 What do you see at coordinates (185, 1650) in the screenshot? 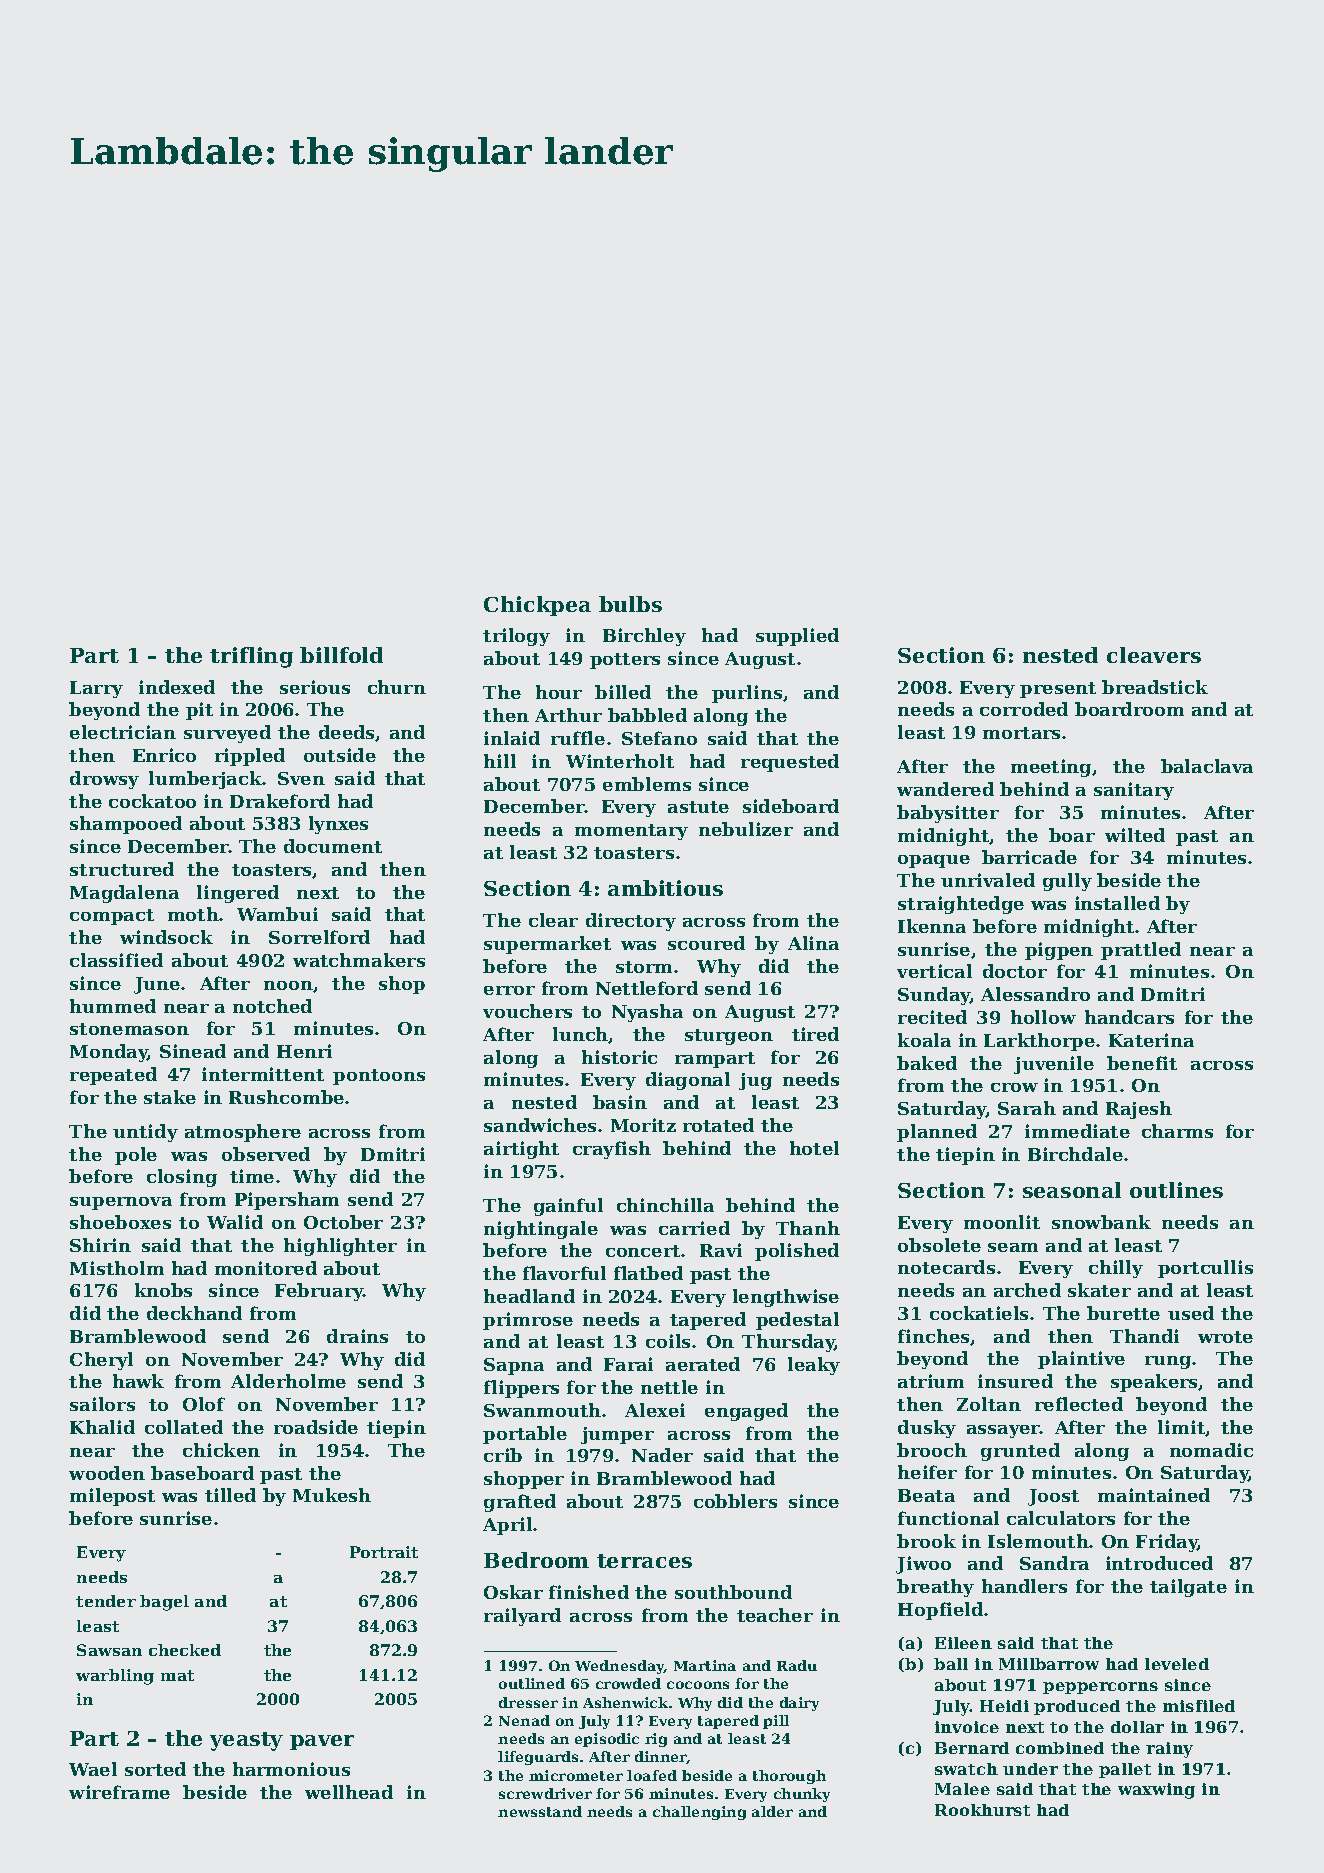
I see `checked` at bounding box center [185, 1650].
